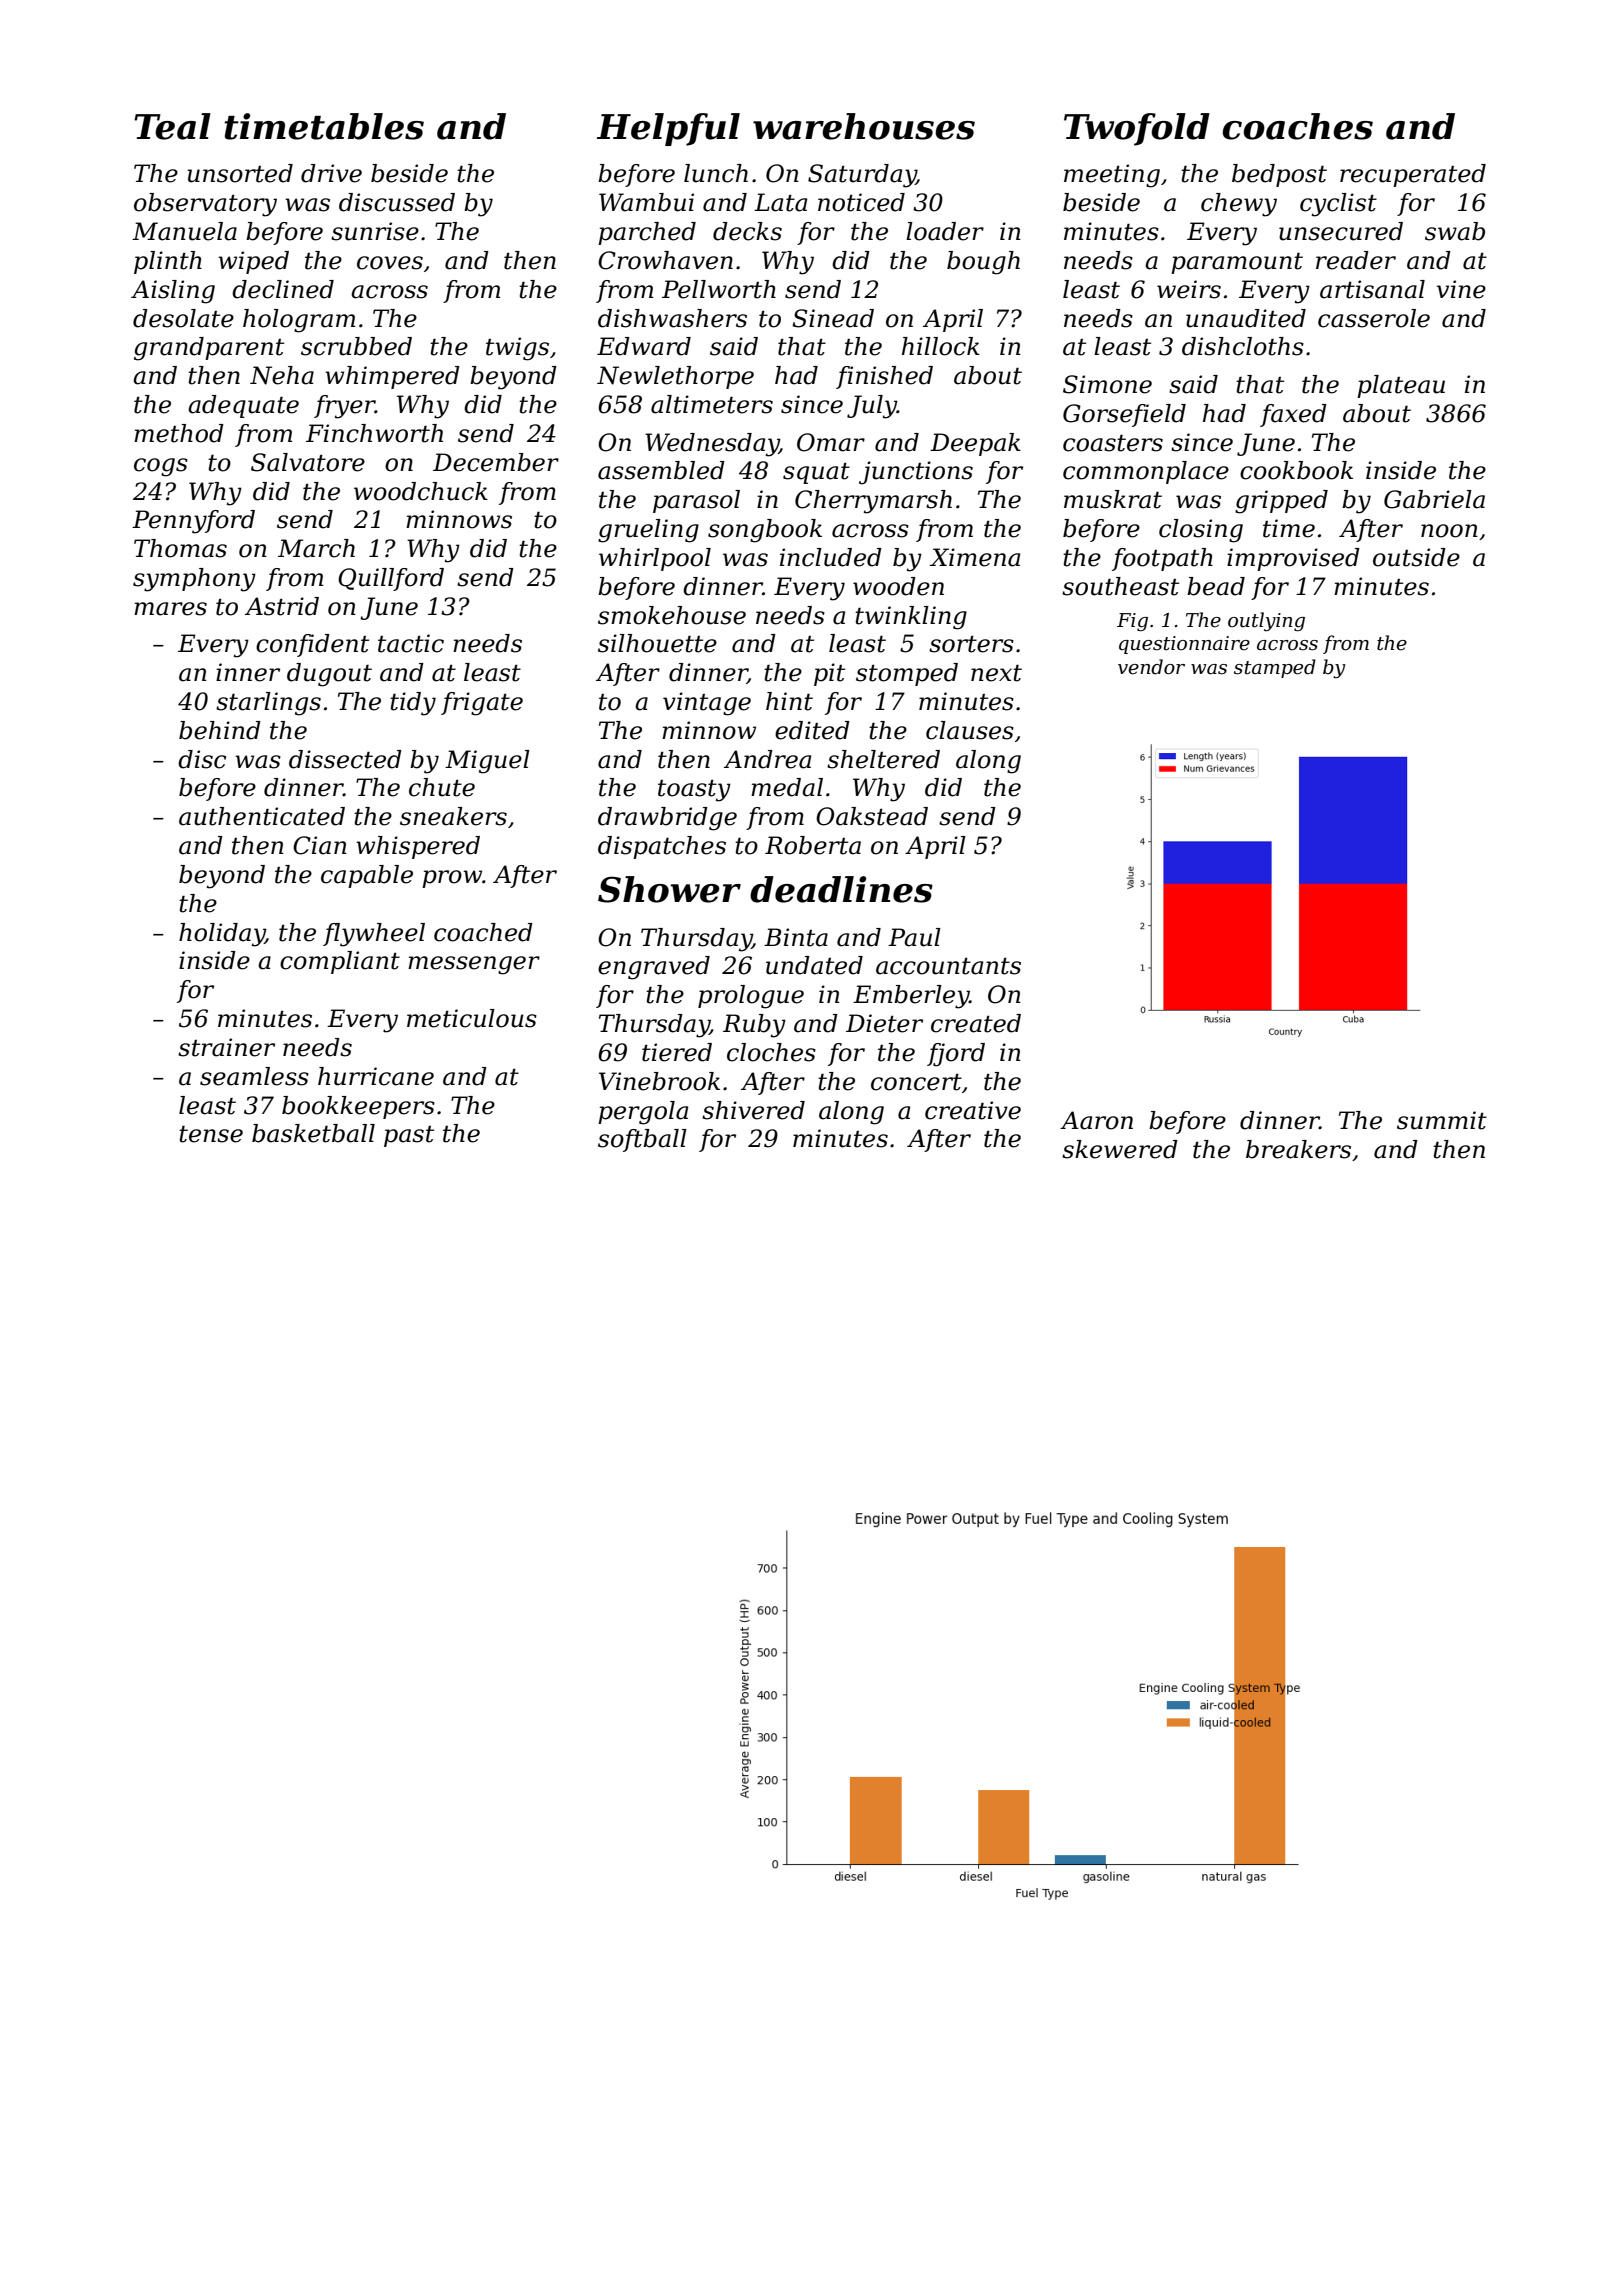 This page has height=2292, width=1620. I want to click on chewy, so click(1239, 205).
